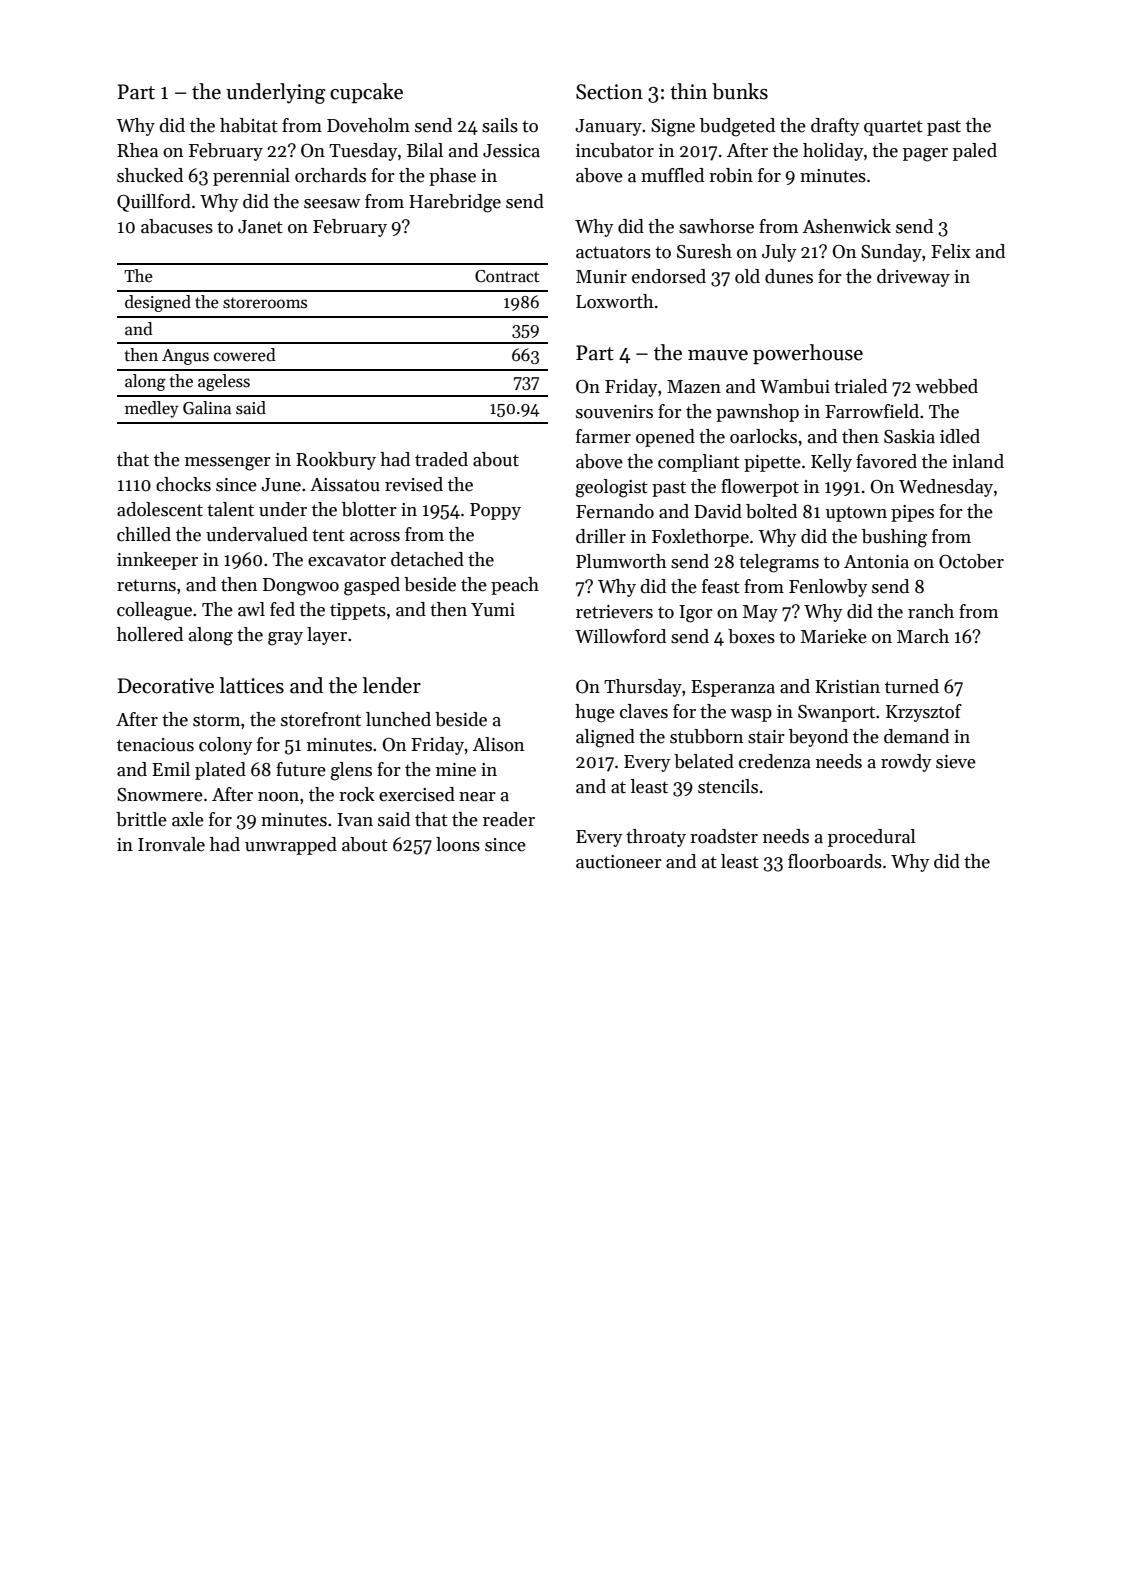  What do you see at coordinates (779, 563) in the screenshot?
I see `telegrams` at bounding box center [779, 563].
